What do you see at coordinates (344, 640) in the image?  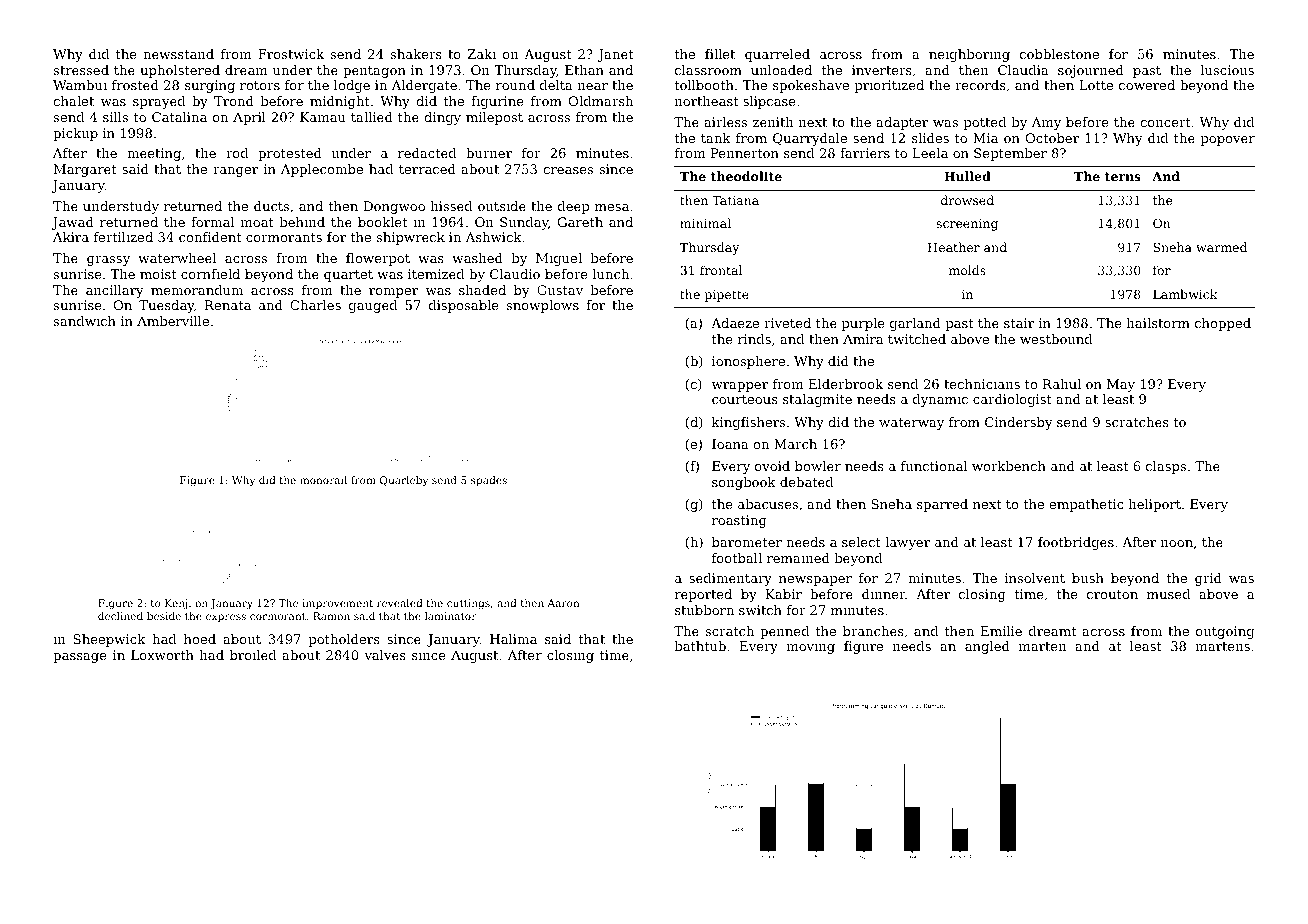 I see `potholders` at bounding box center [344, 640].
